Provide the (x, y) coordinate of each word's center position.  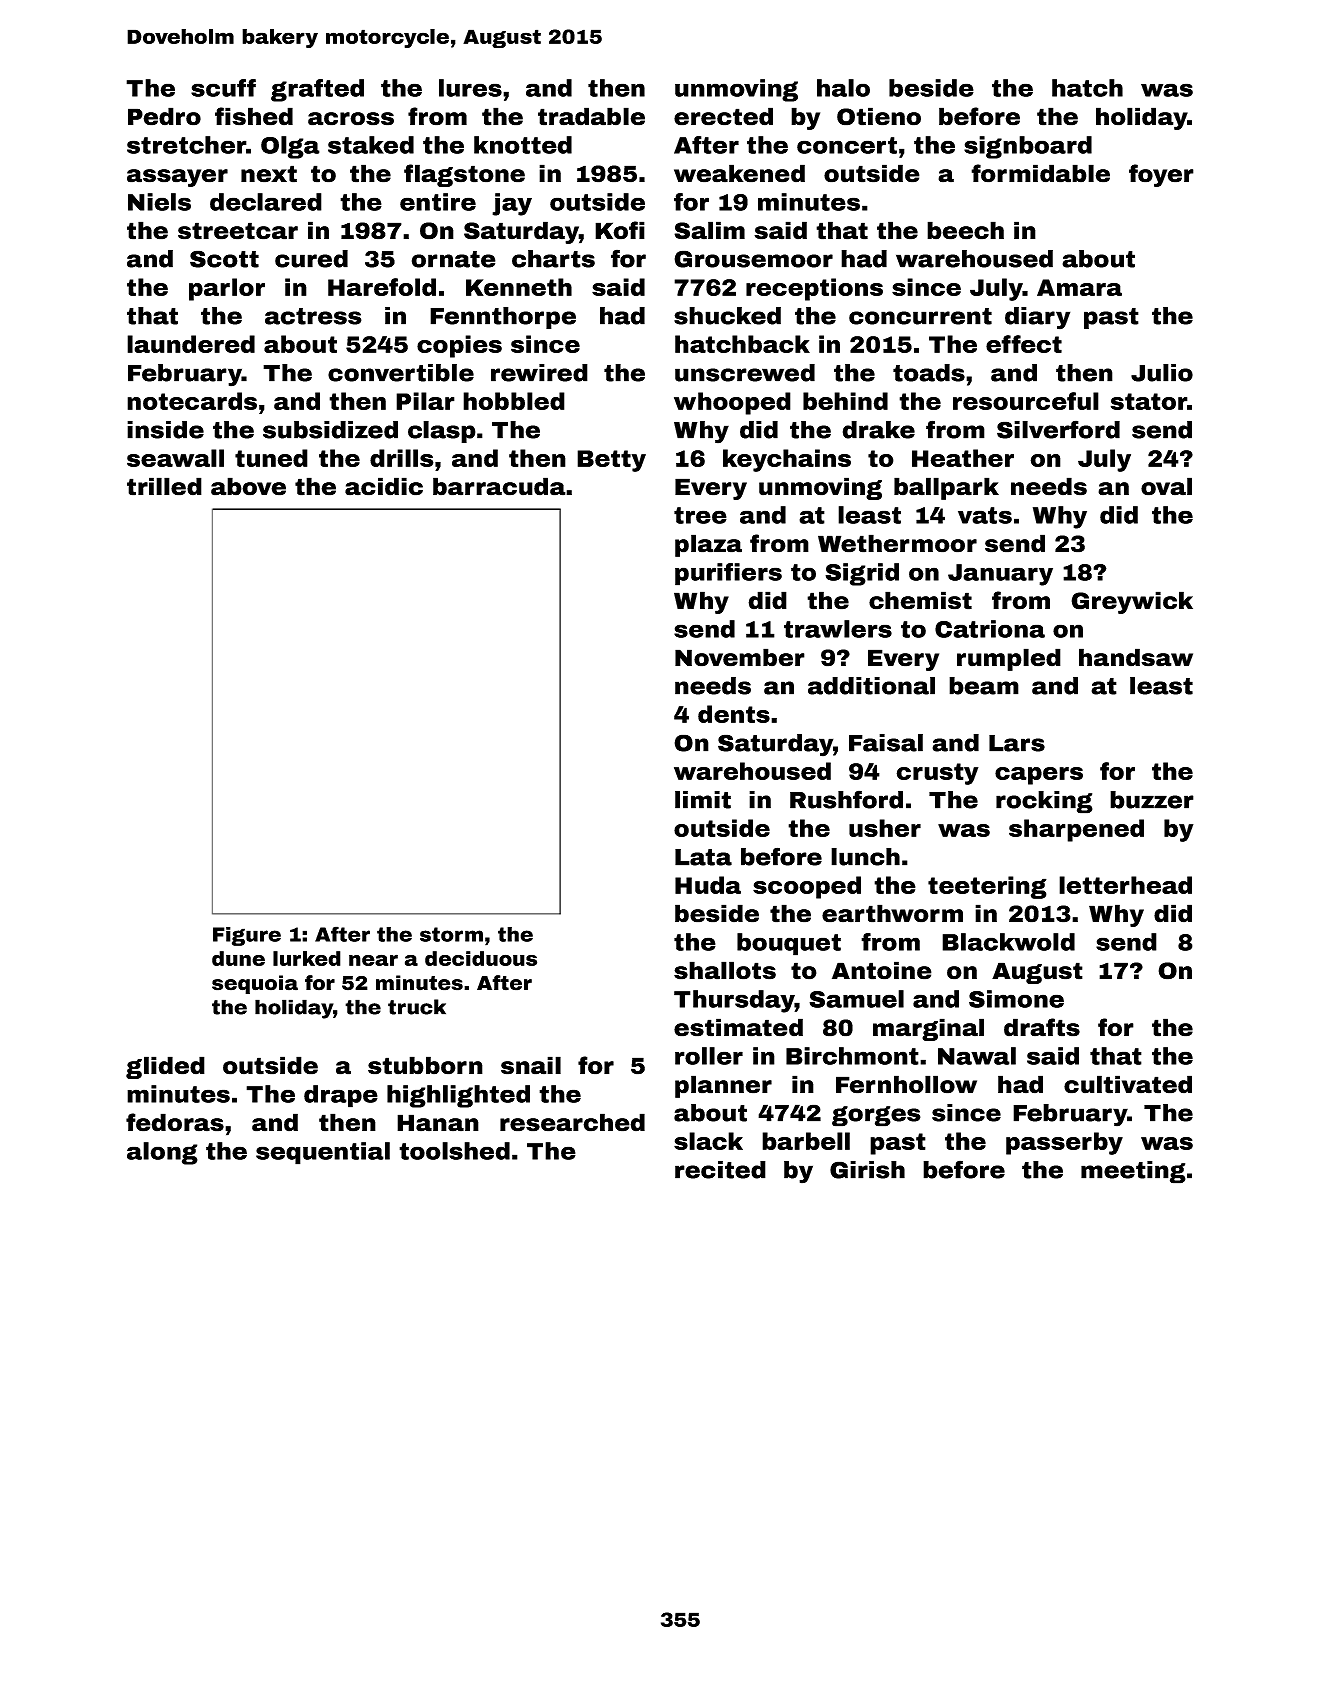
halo (843, 88)
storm (451, 934)
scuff (223, 88)
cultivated (1128, 1084)
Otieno (879, 116)
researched (572, 1122)
